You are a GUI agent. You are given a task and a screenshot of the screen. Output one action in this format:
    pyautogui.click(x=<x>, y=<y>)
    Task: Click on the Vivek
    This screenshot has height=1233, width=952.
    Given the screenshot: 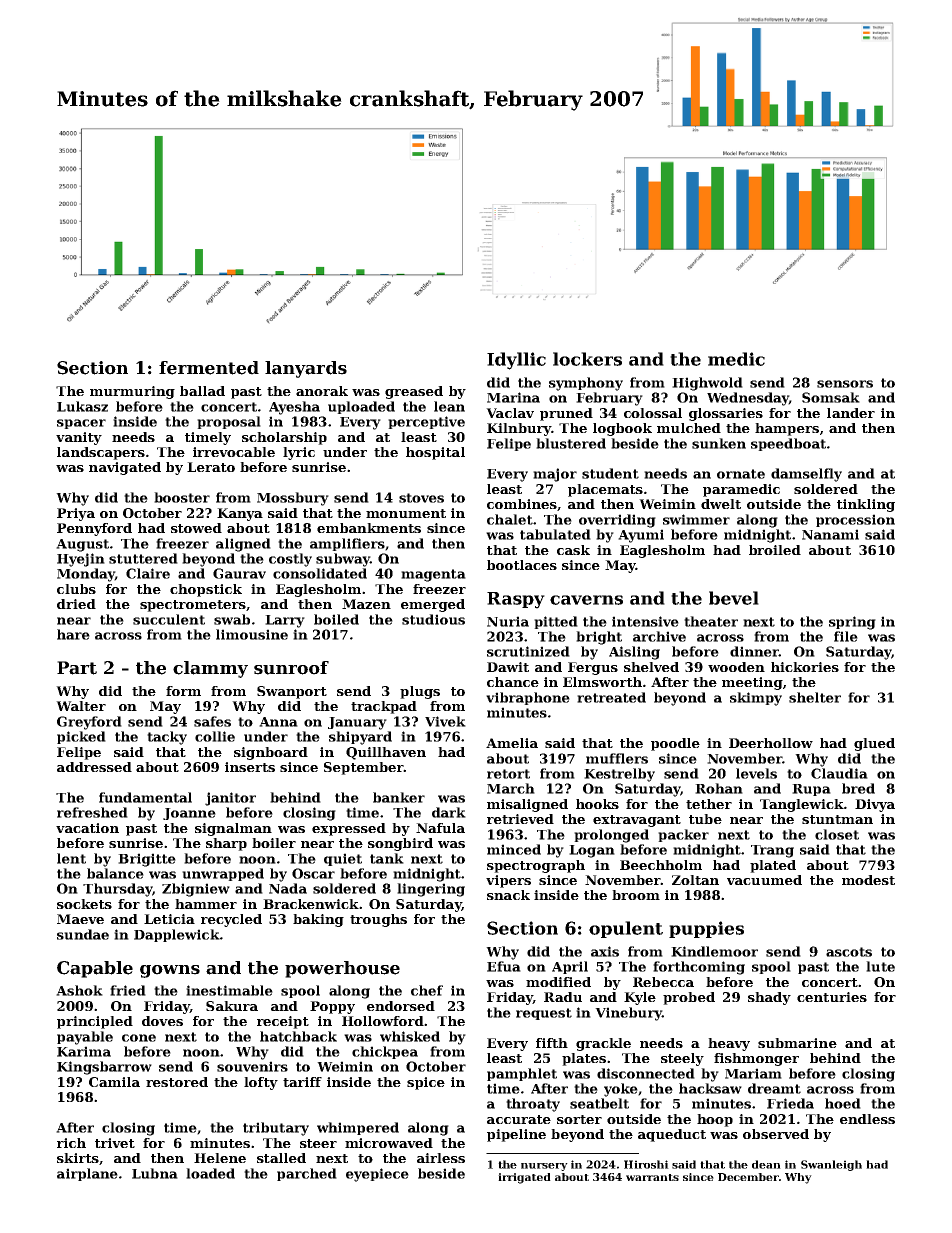 What is the action you would take?
    pyautogui.click(x=445, y=721)
